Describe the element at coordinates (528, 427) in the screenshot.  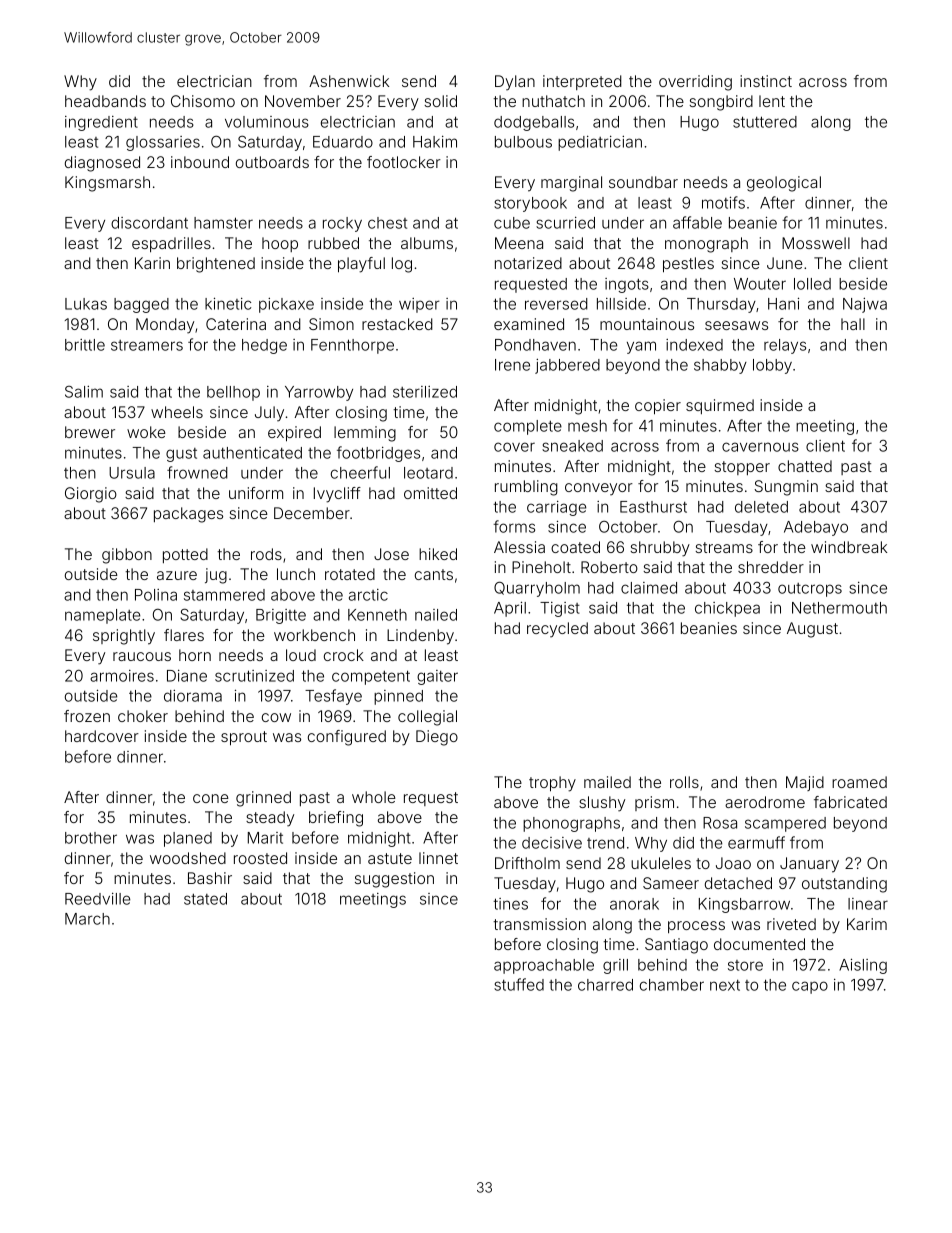
I see `complete` at that location.
